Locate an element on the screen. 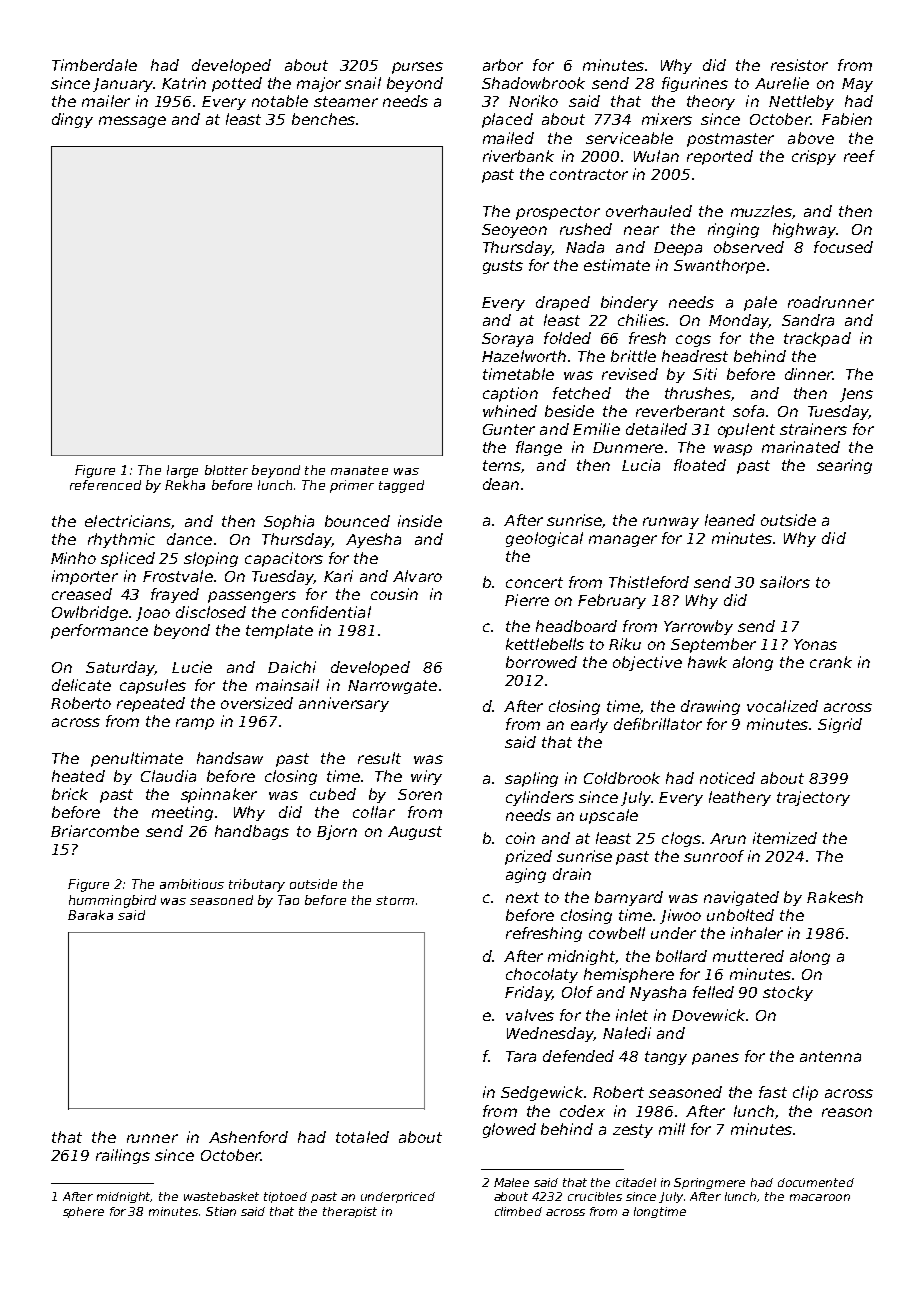 This screenshot has height=1314, width=924. message is located at coordinates (132, 122).
